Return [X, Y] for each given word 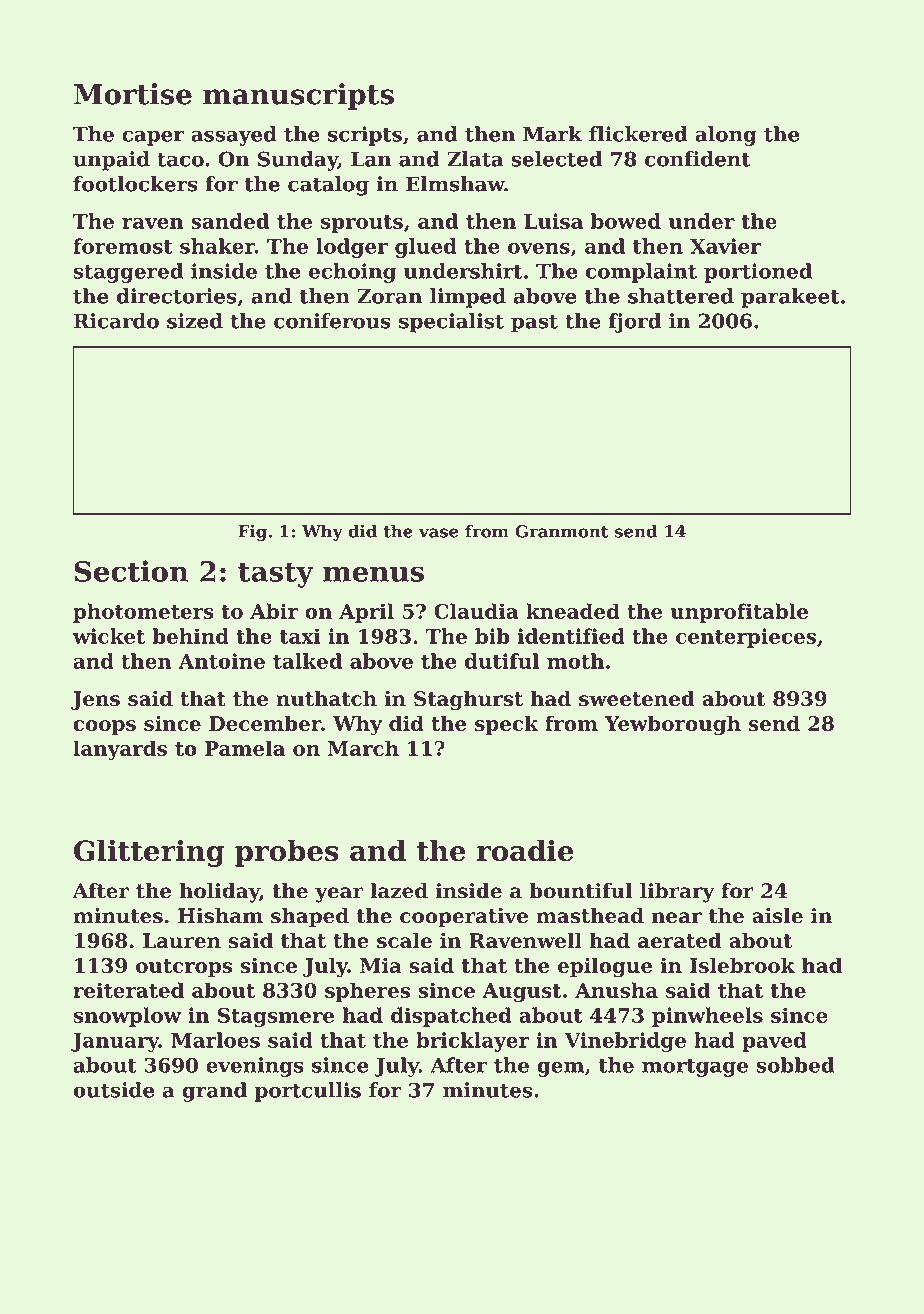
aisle [777, 916]
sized [195, 321]
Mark [552, 134]
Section [131, 571]
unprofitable [739, 613]
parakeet [790, 298]
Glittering [149, 853]
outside [113, 1090]
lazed [399, 891]
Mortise [133, 94]
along [726, 136]
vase [439, 533]
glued [426, 248]
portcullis [308, 1092]
